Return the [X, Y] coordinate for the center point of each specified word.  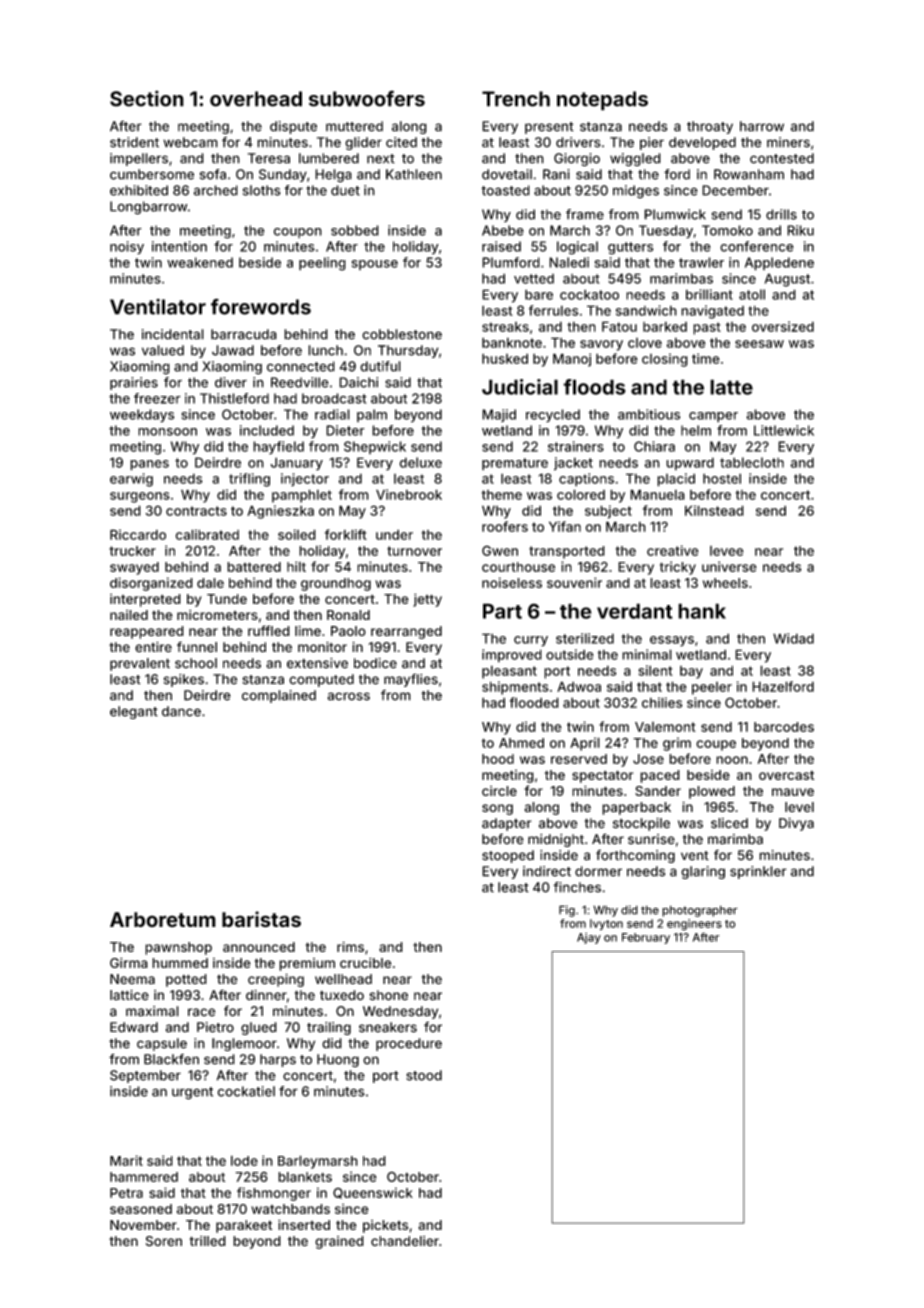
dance [181, 711]
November [143, 1225]
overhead [256, 99]
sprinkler [758, 872]
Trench [516, 99]
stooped [508, 856]
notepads [602, 101]
